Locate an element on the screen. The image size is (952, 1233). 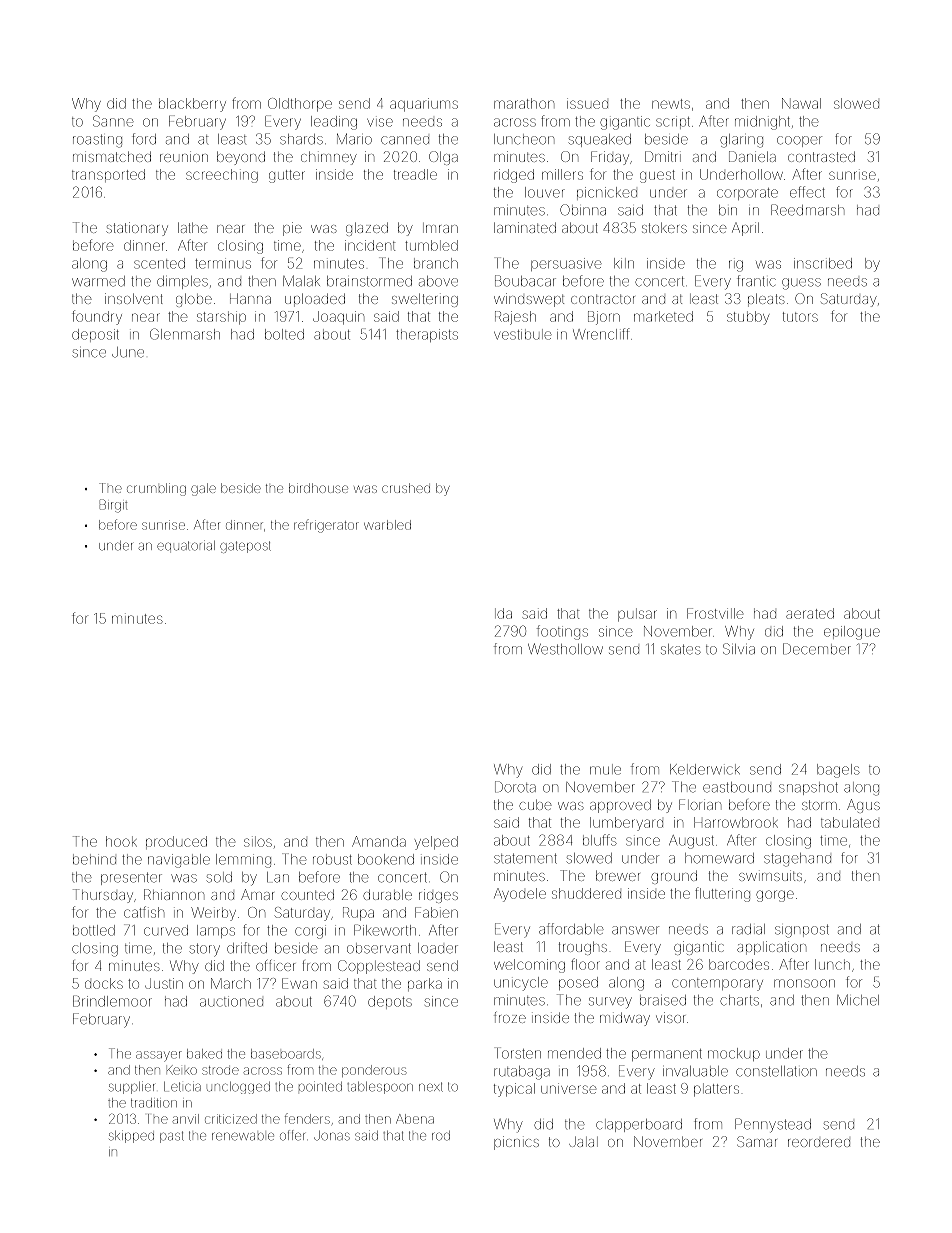
inscribed is located at coordinates (823, 263).
